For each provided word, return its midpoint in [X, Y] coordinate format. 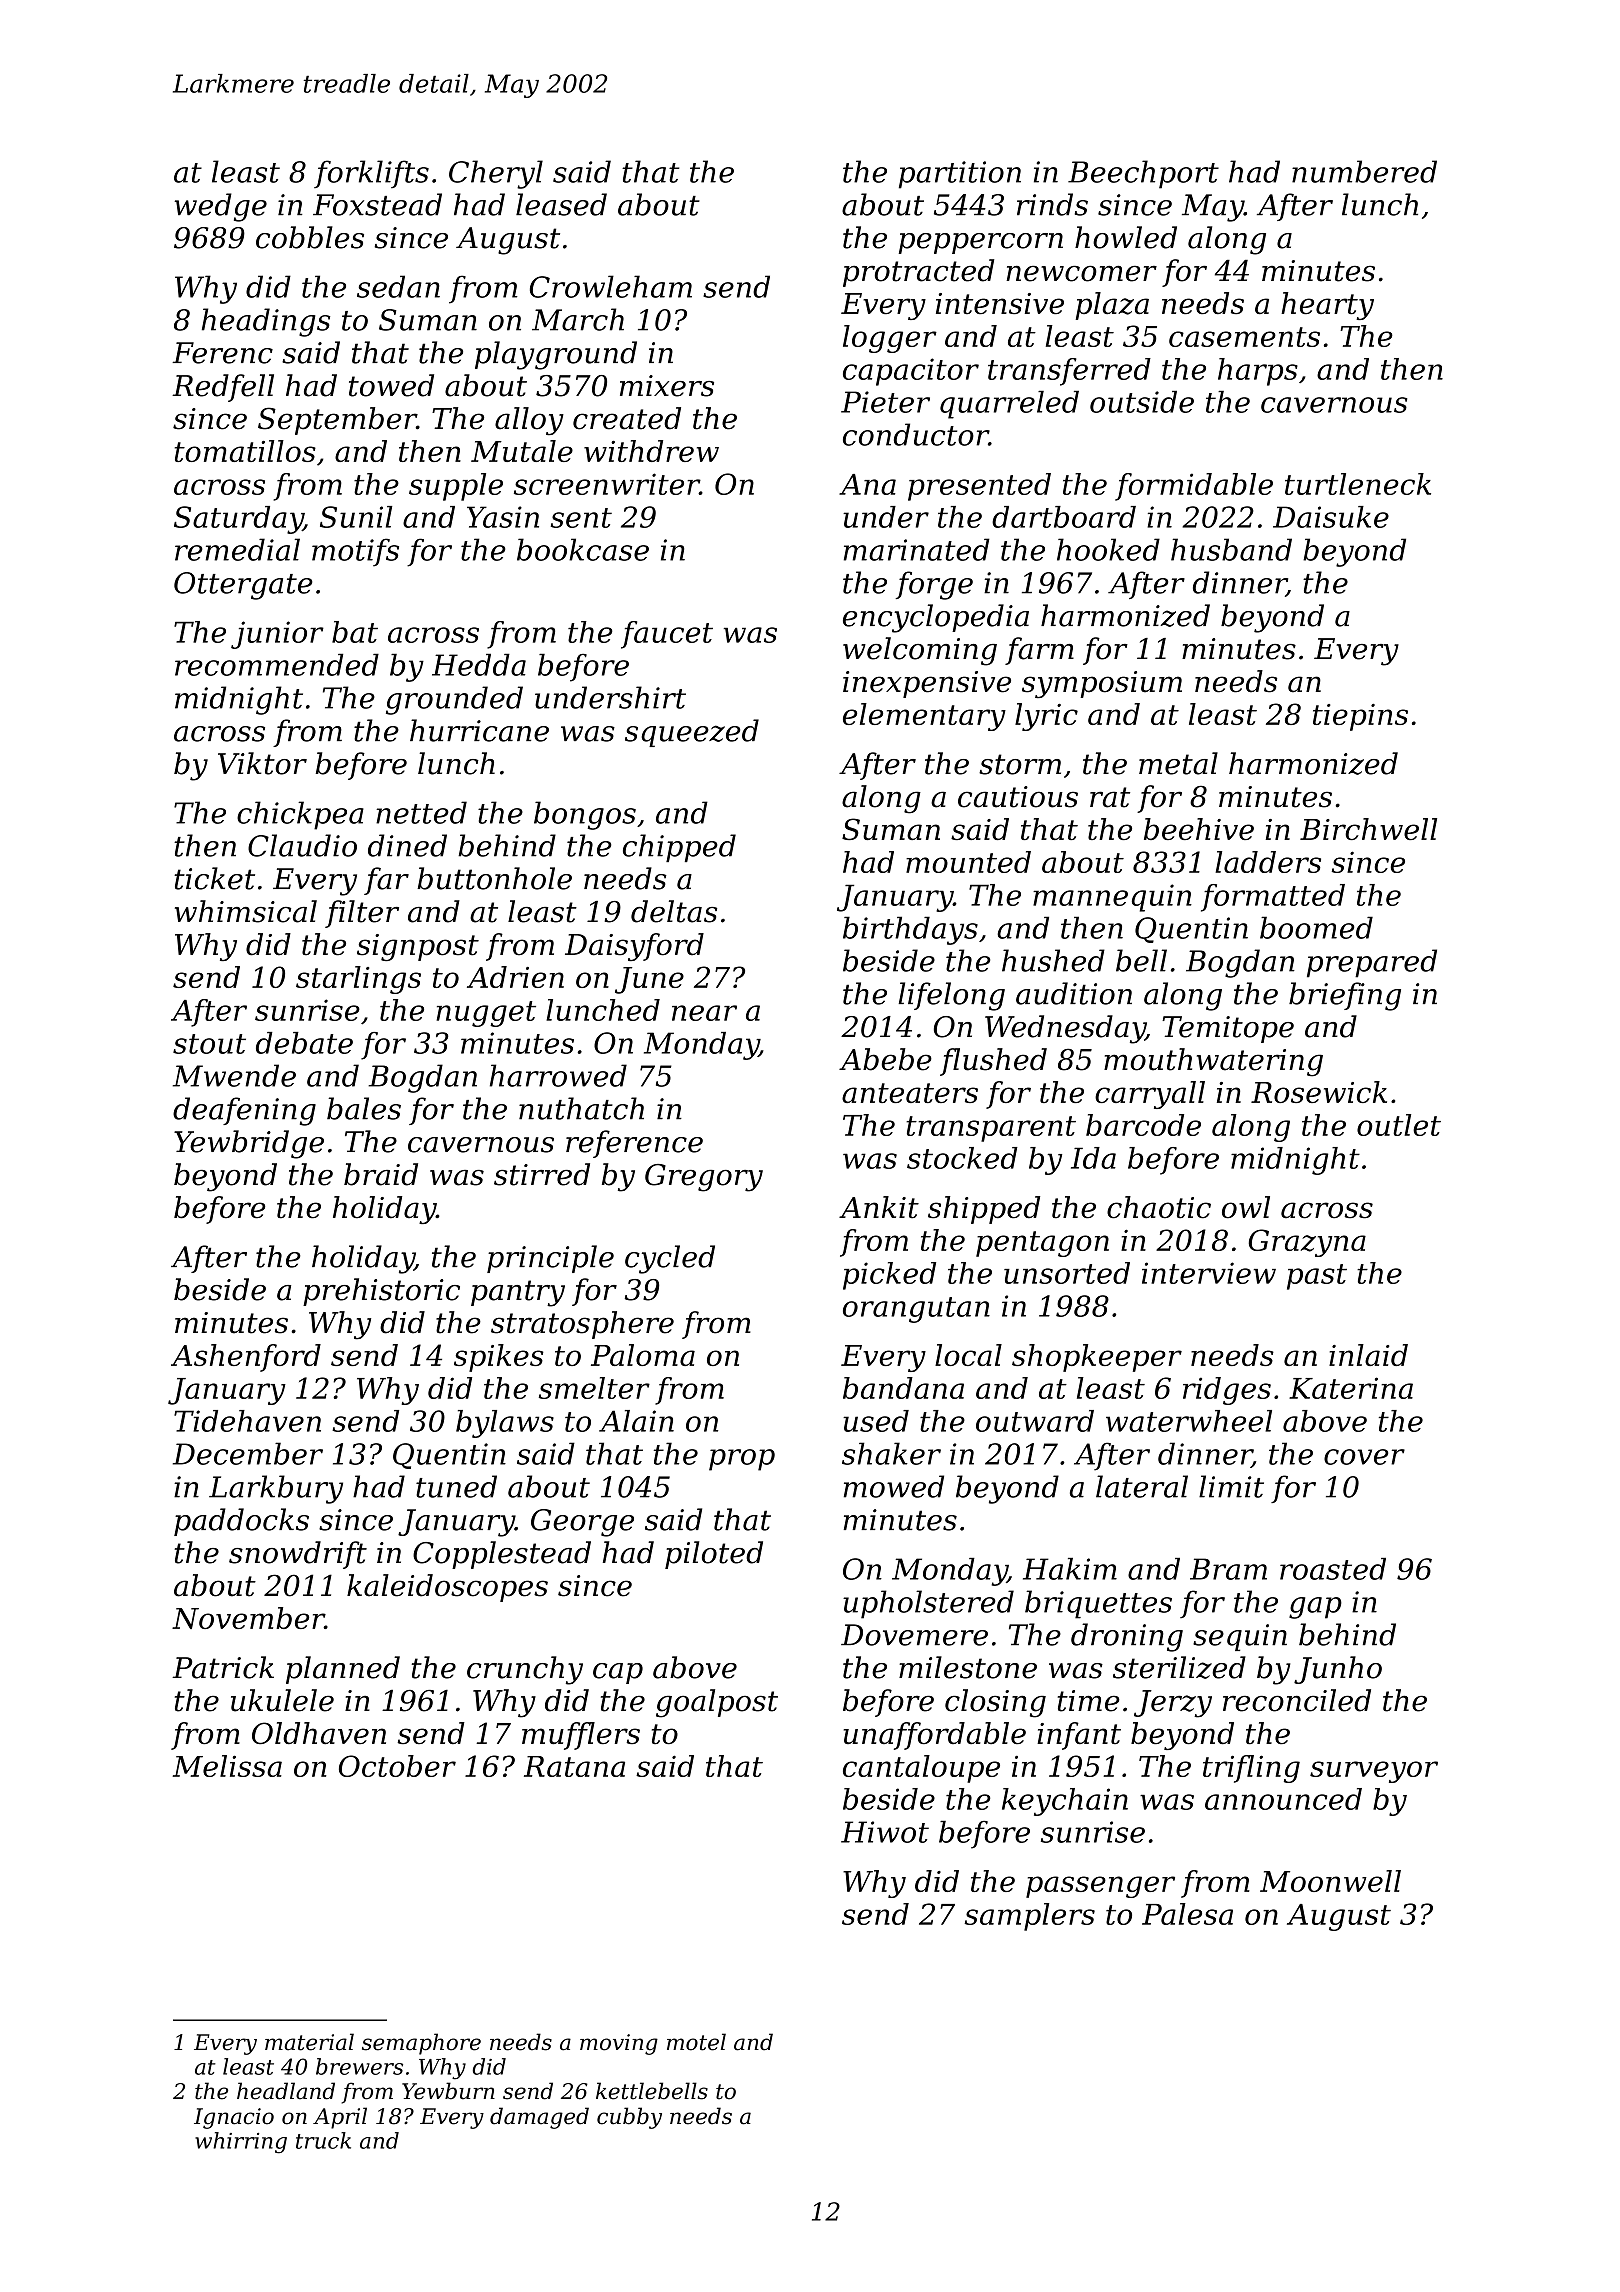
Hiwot [885, 1832]
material [309, 2042]
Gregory [704, 1178]
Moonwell [1330, 1881]
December [248, 1453]
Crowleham [611, 286]
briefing [1345, 996]
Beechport [1143, 174]
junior [277, 635]
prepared [1372, 963]
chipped [679, 848]
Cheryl [496, 174]
